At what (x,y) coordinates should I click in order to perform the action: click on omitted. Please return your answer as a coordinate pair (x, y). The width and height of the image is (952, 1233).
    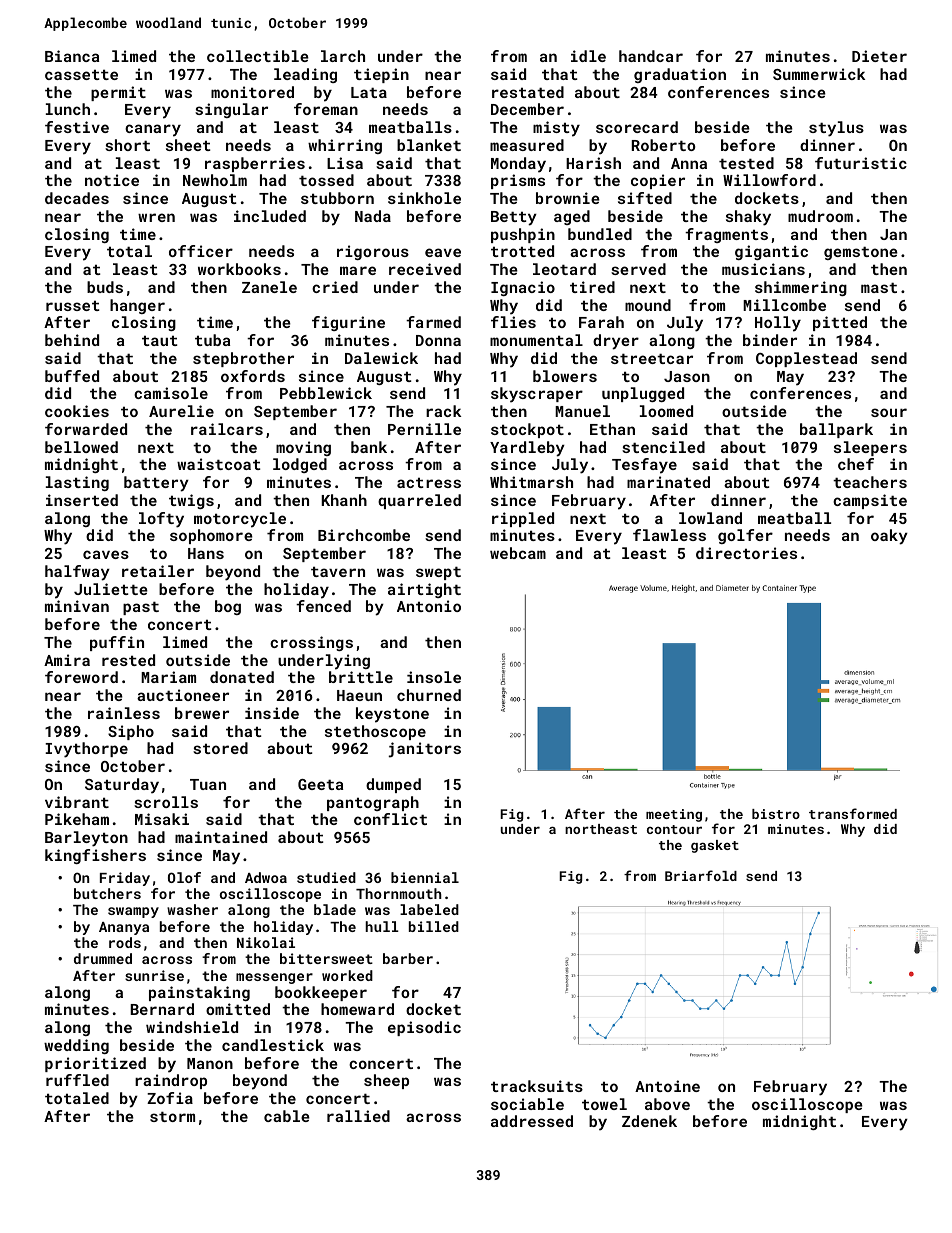
    Looking at the image, I should click on (238, 1009).
